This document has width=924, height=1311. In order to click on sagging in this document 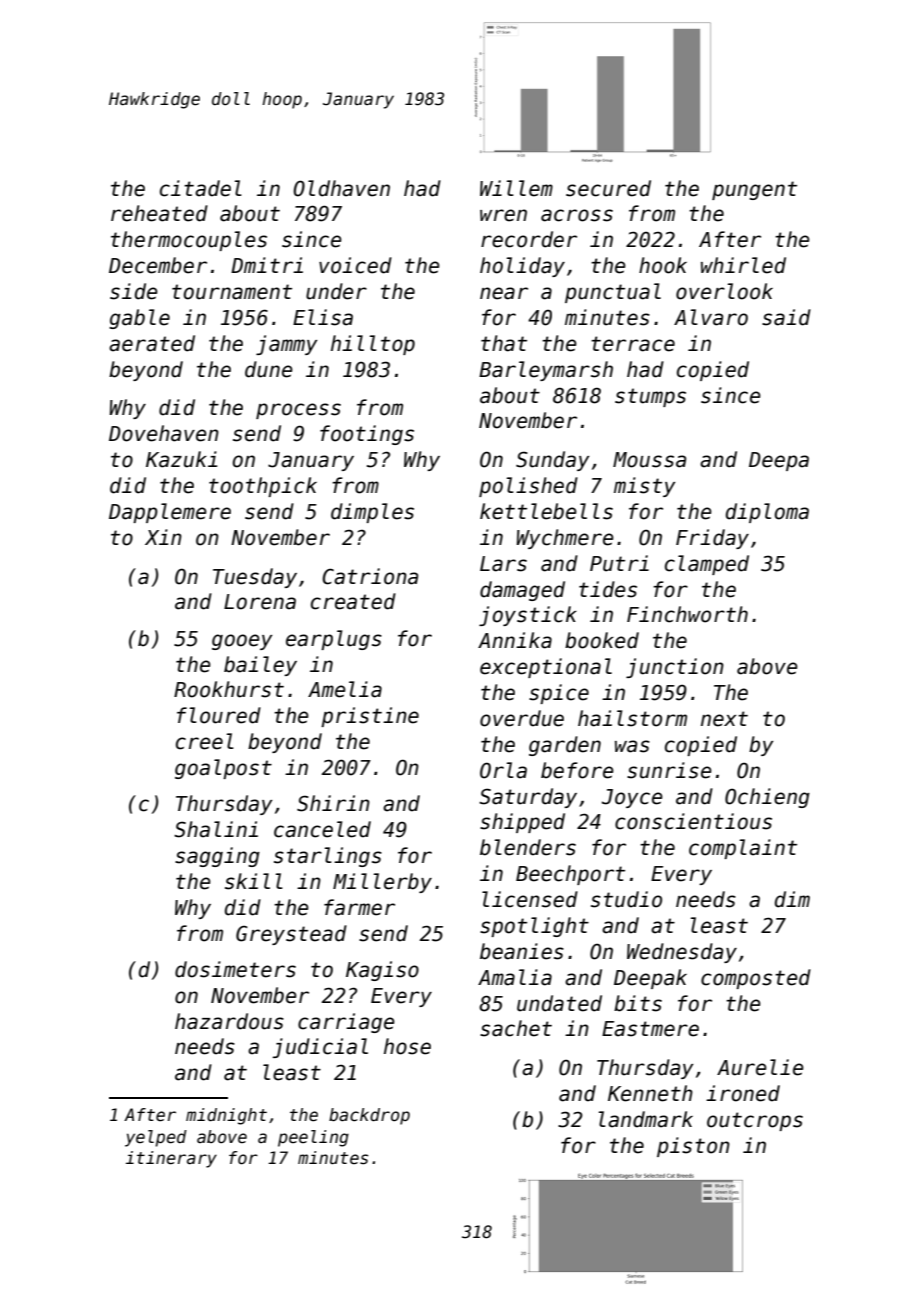, I will do `click(217, 857)`.
